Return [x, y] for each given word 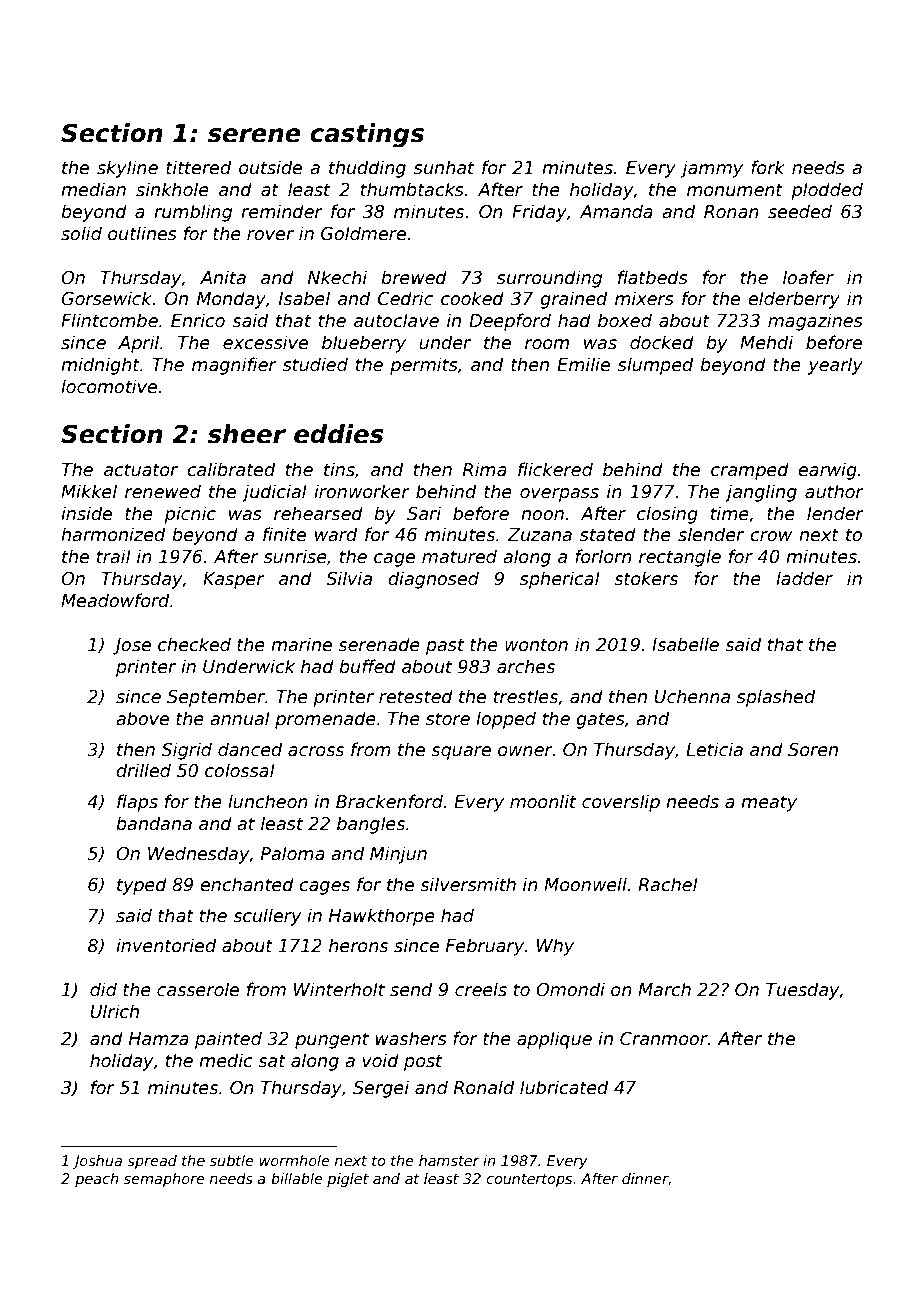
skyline [127, 169]
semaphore [164, 1180]
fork [768, 167]
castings [367, 135]
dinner [645, 1178]
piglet [348, 1180]
